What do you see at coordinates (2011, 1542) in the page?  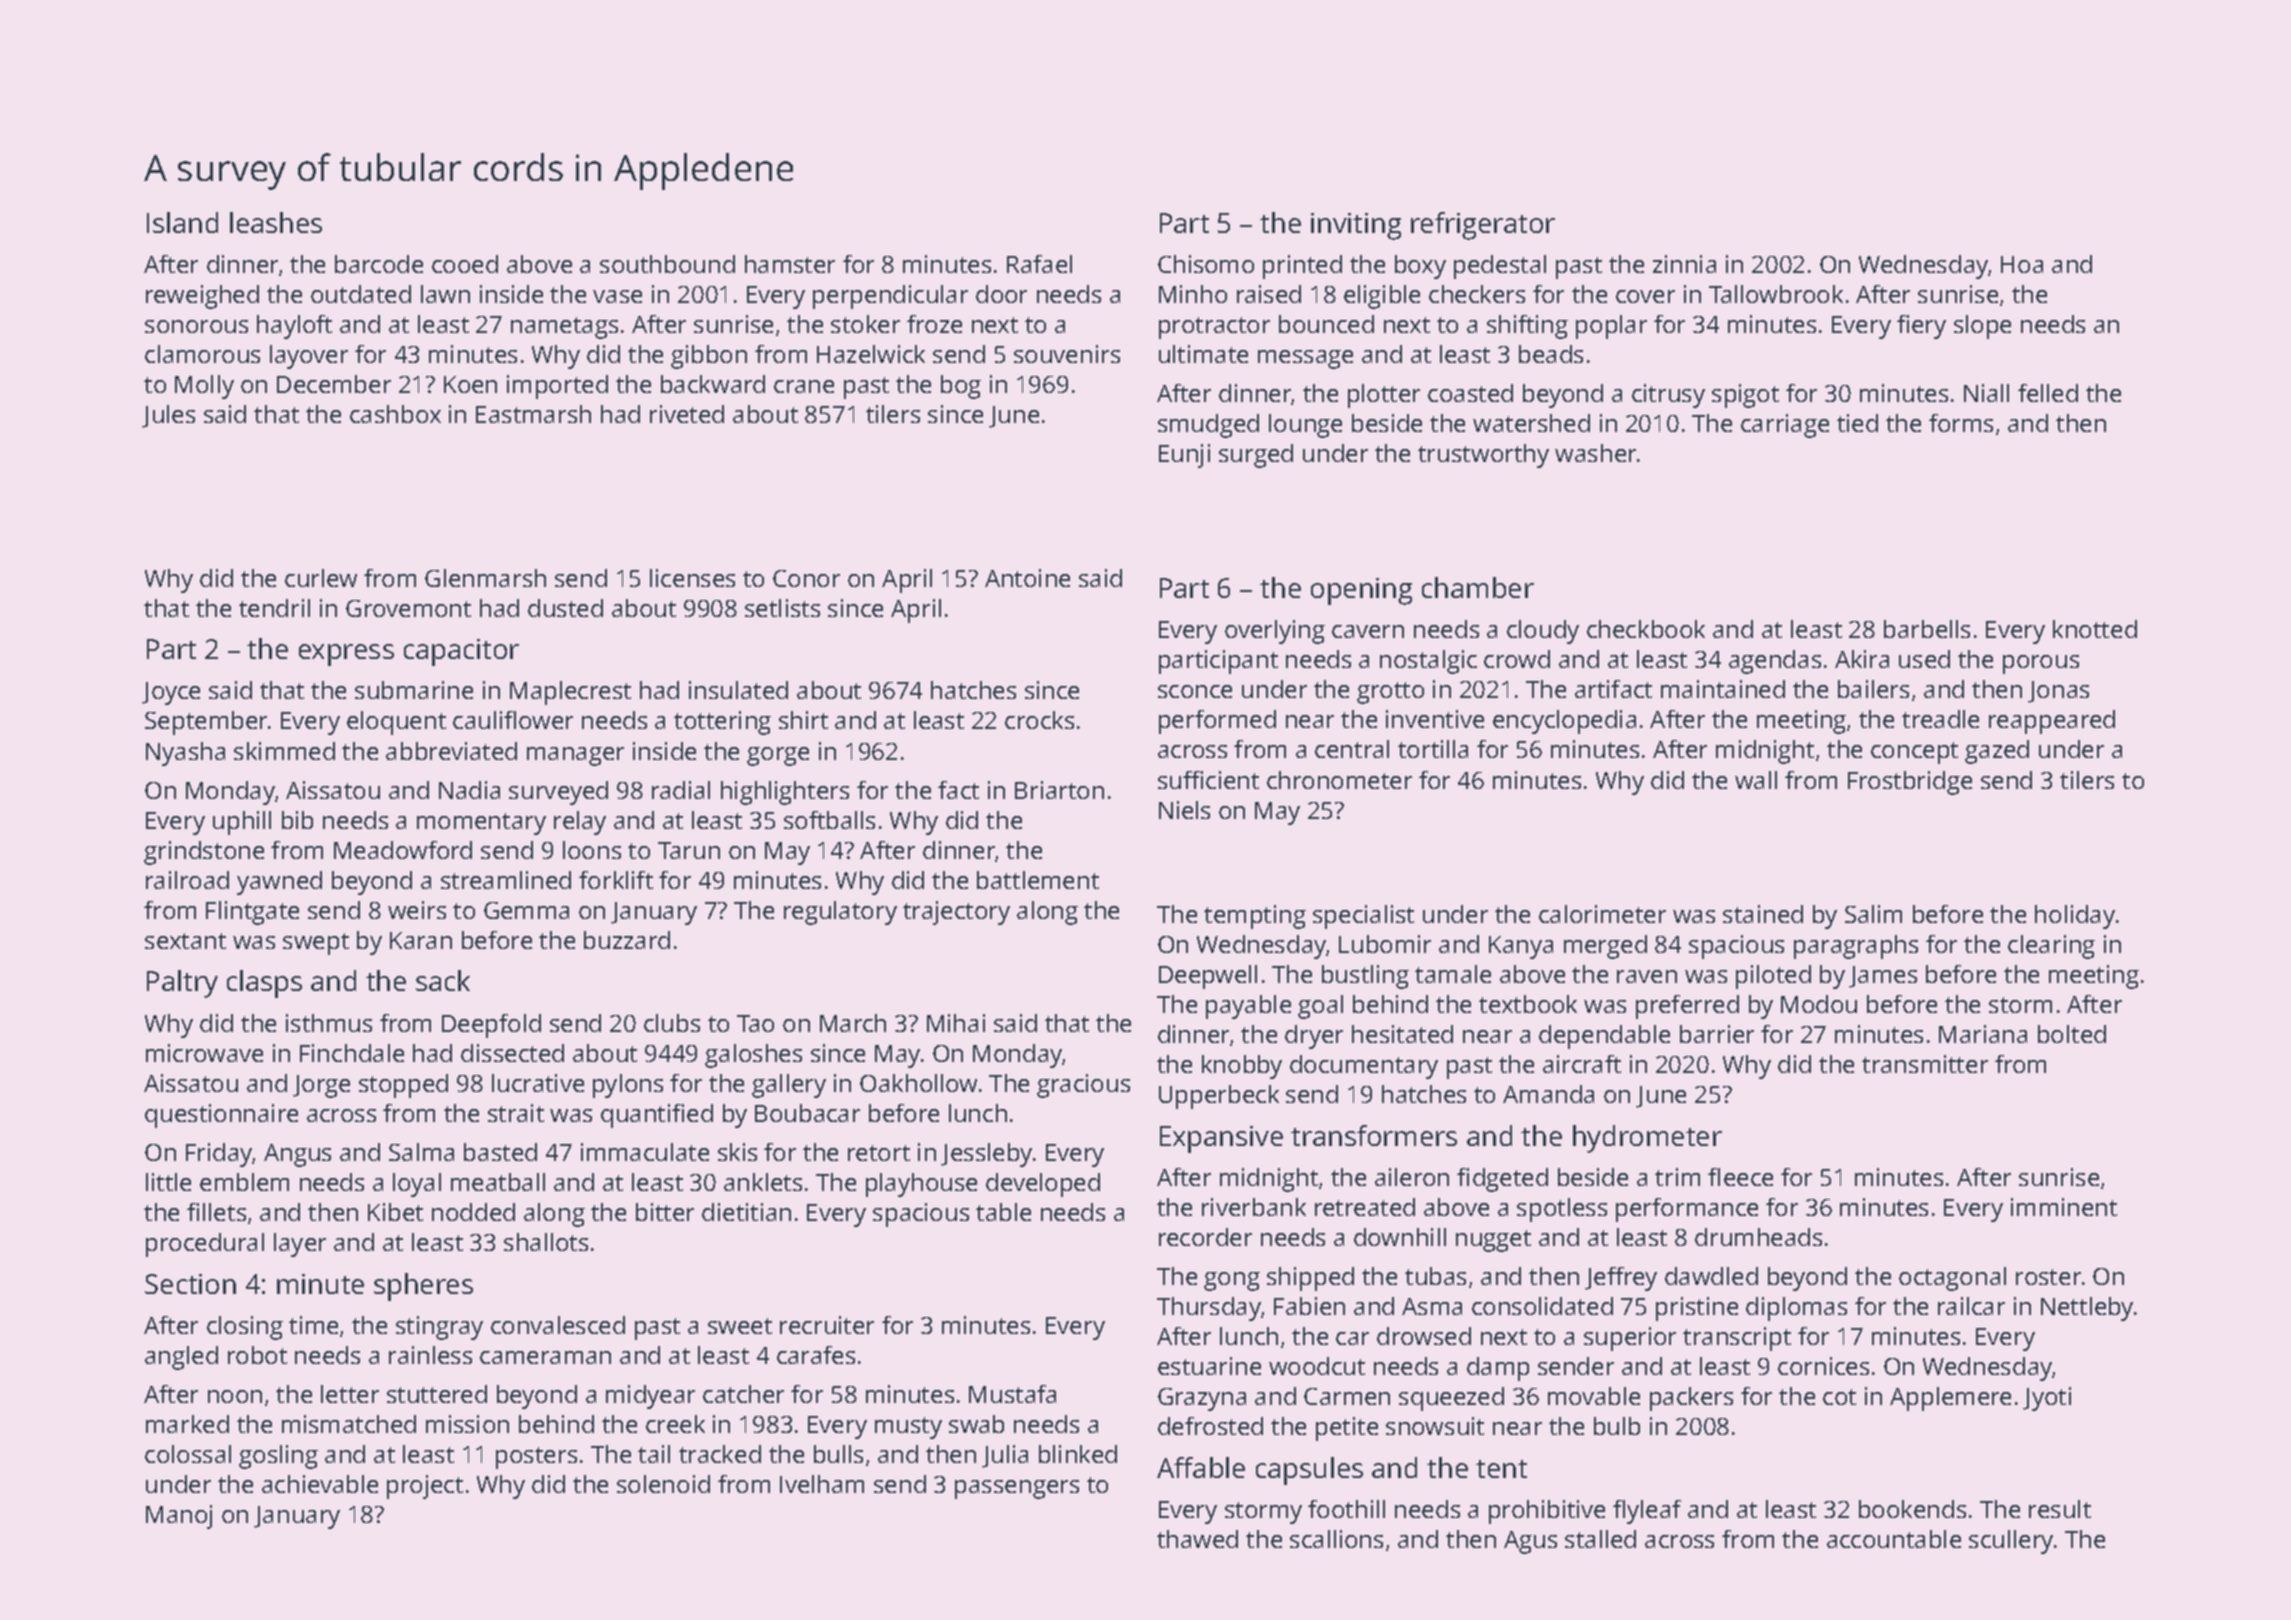 I see `scullery` at bounding box center [2011, 1542].
